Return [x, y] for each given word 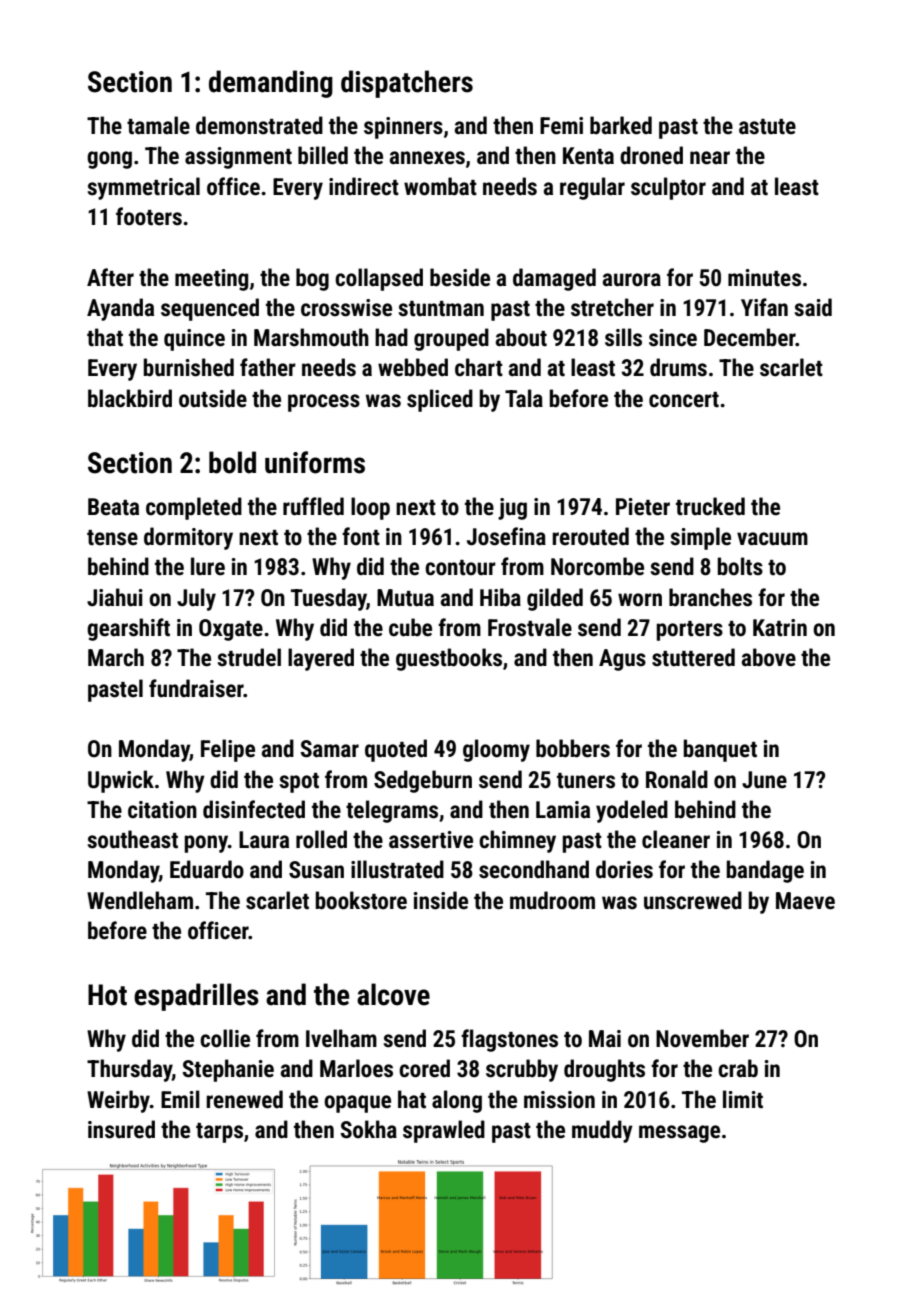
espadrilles [196, 997]
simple [700, 538]
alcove [393, 994]
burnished [189, 367]
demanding [271, 84]
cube [410, 627]
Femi [561, 126]
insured [121, 1129]
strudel [249, 657]
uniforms [315, 462]
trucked [710, 506]
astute [767, 127]
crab [738, 1068]
